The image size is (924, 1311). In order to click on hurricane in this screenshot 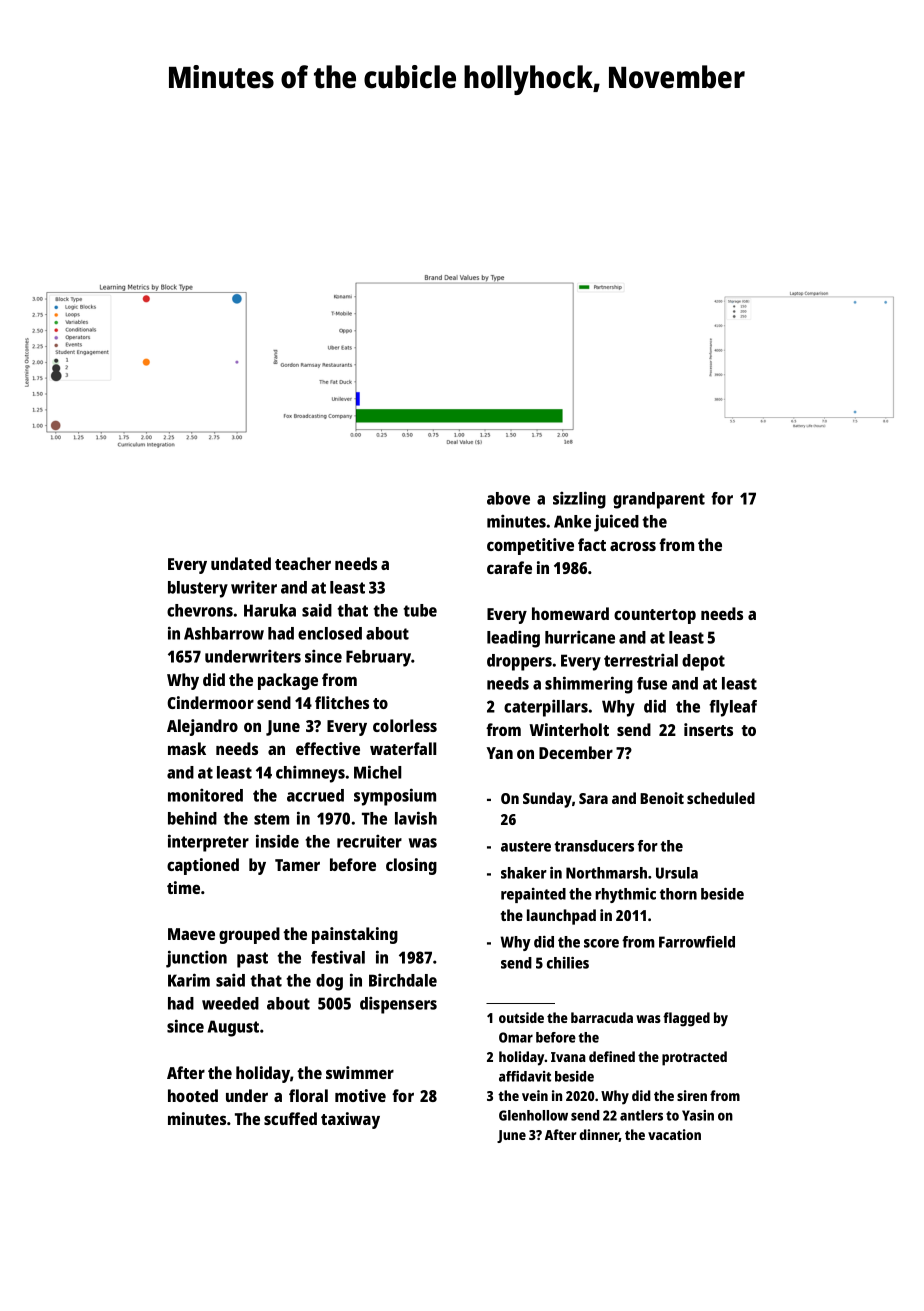, I will do `click(580, 637)`.
